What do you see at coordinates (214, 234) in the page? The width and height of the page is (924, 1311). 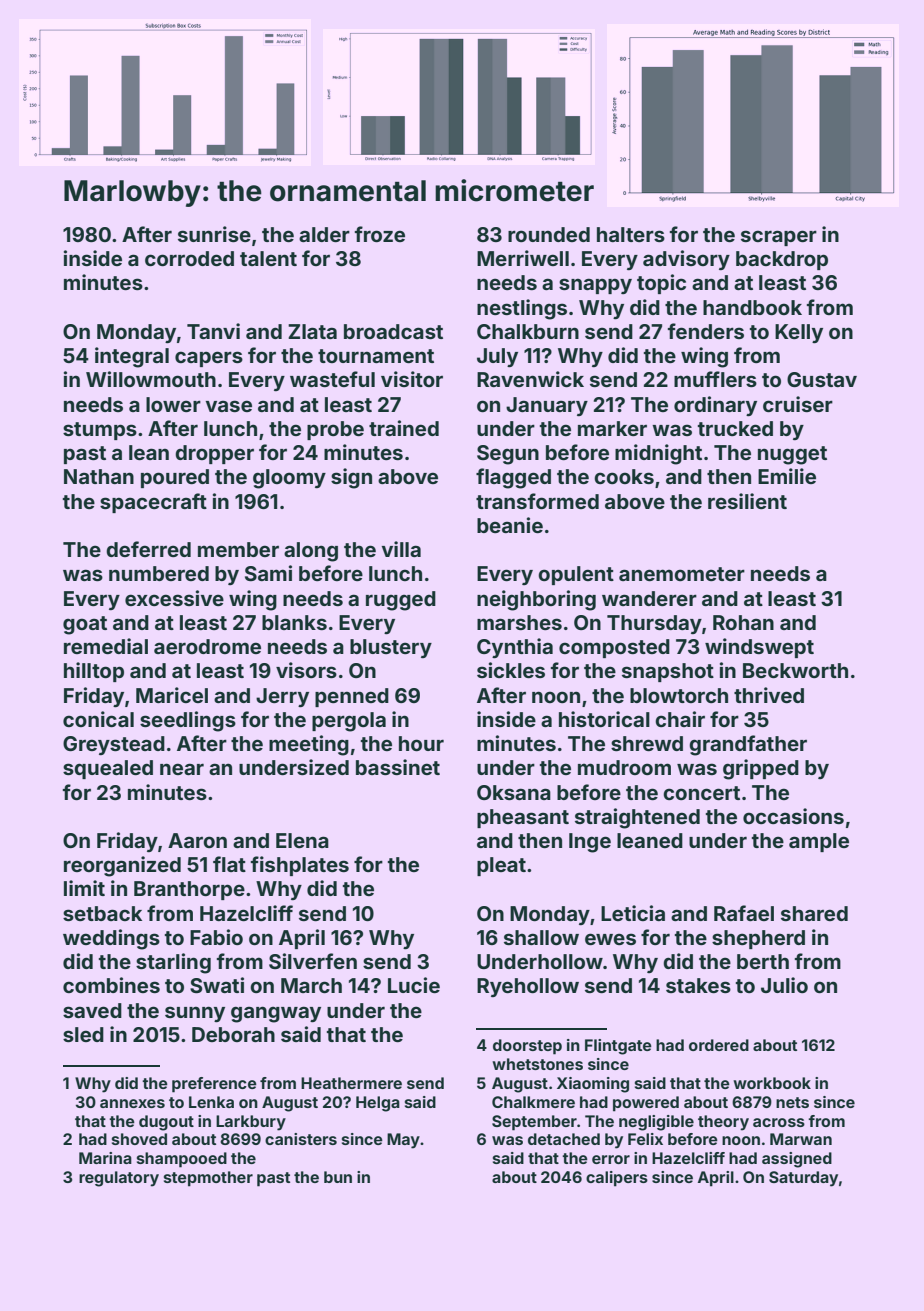 I see `sunrise` at bounding box center [214, 234].
